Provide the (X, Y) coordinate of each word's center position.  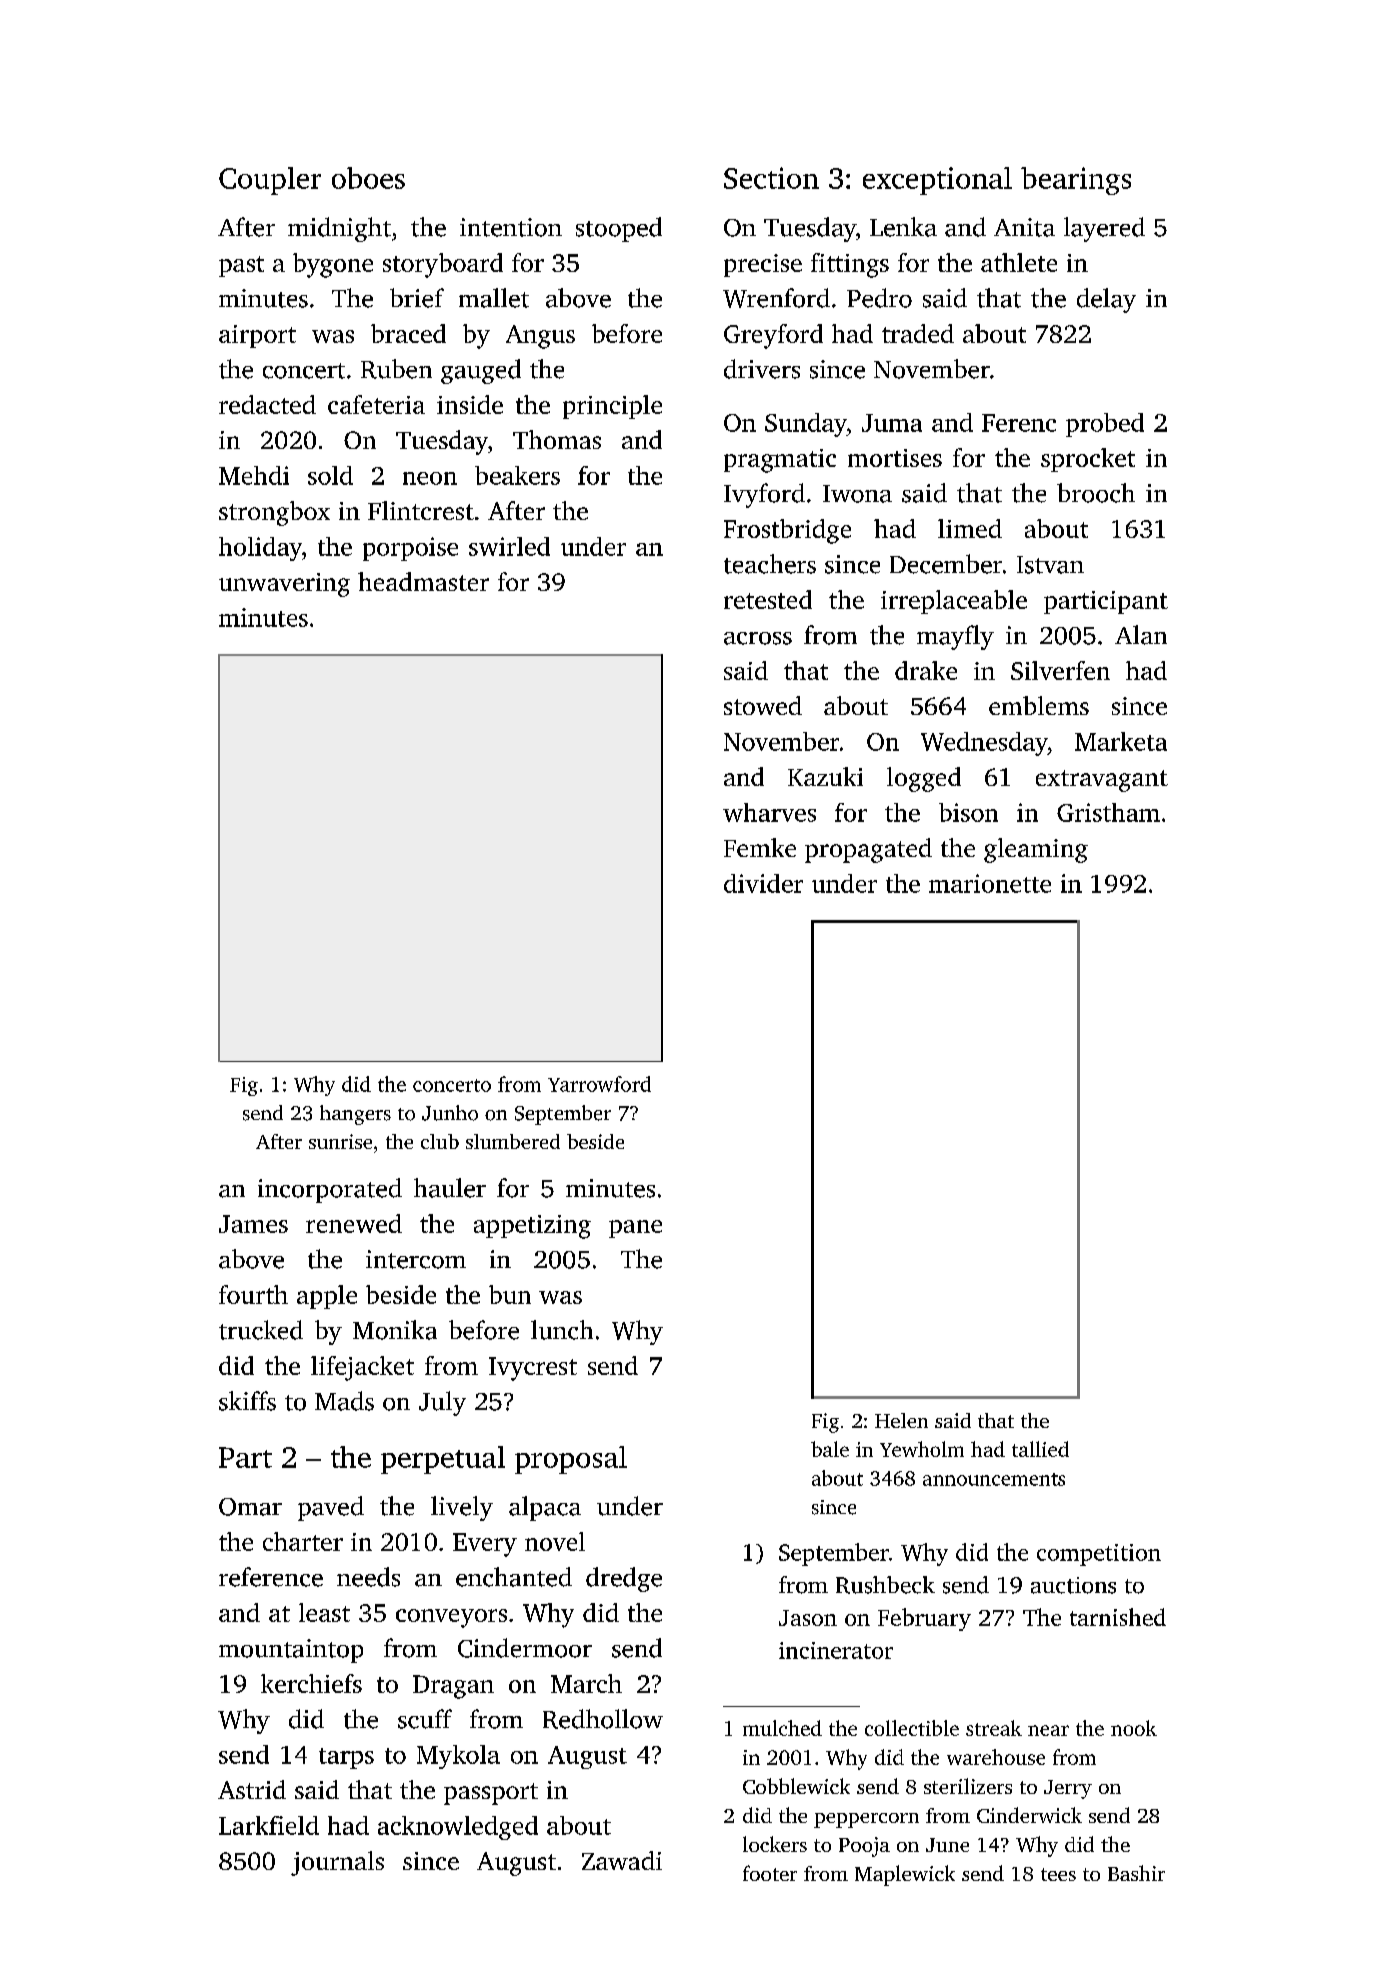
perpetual (443, 1460)
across (758, 638)
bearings (1076, 181)
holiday (260, 549)
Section (771, 178)
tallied (1040, 1449)
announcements (994, 1479)
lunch (562, 1330)
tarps (346, 1758)
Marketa (1121, 741)
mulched (782, 1728)
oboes (368, 178)
